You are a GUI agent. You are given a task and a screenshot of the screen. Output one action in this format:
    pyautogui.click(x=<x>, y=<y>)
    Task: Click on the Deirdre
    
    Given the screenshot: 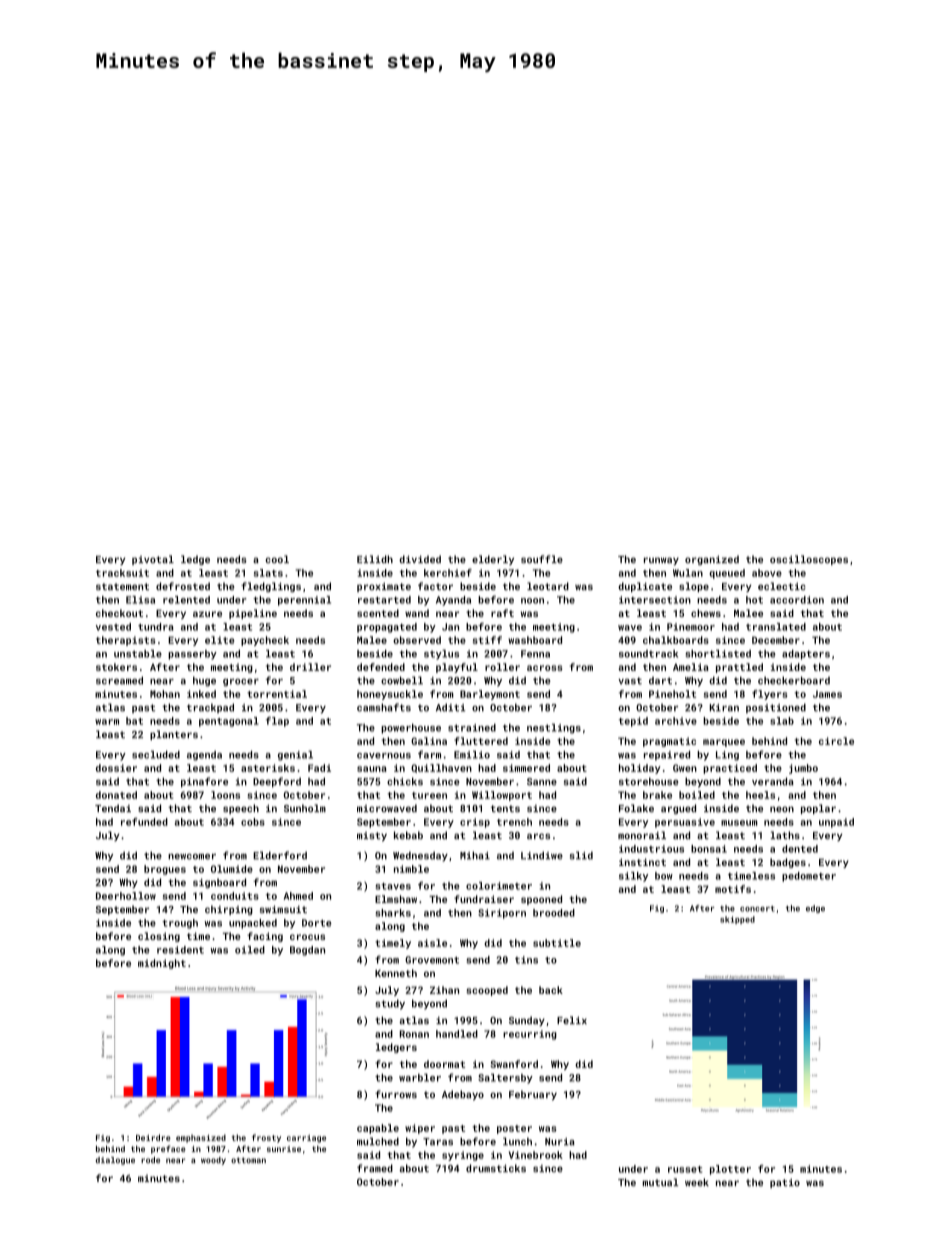 What is the action you would take?
    pyautogui.click(x=153, y=1137)
